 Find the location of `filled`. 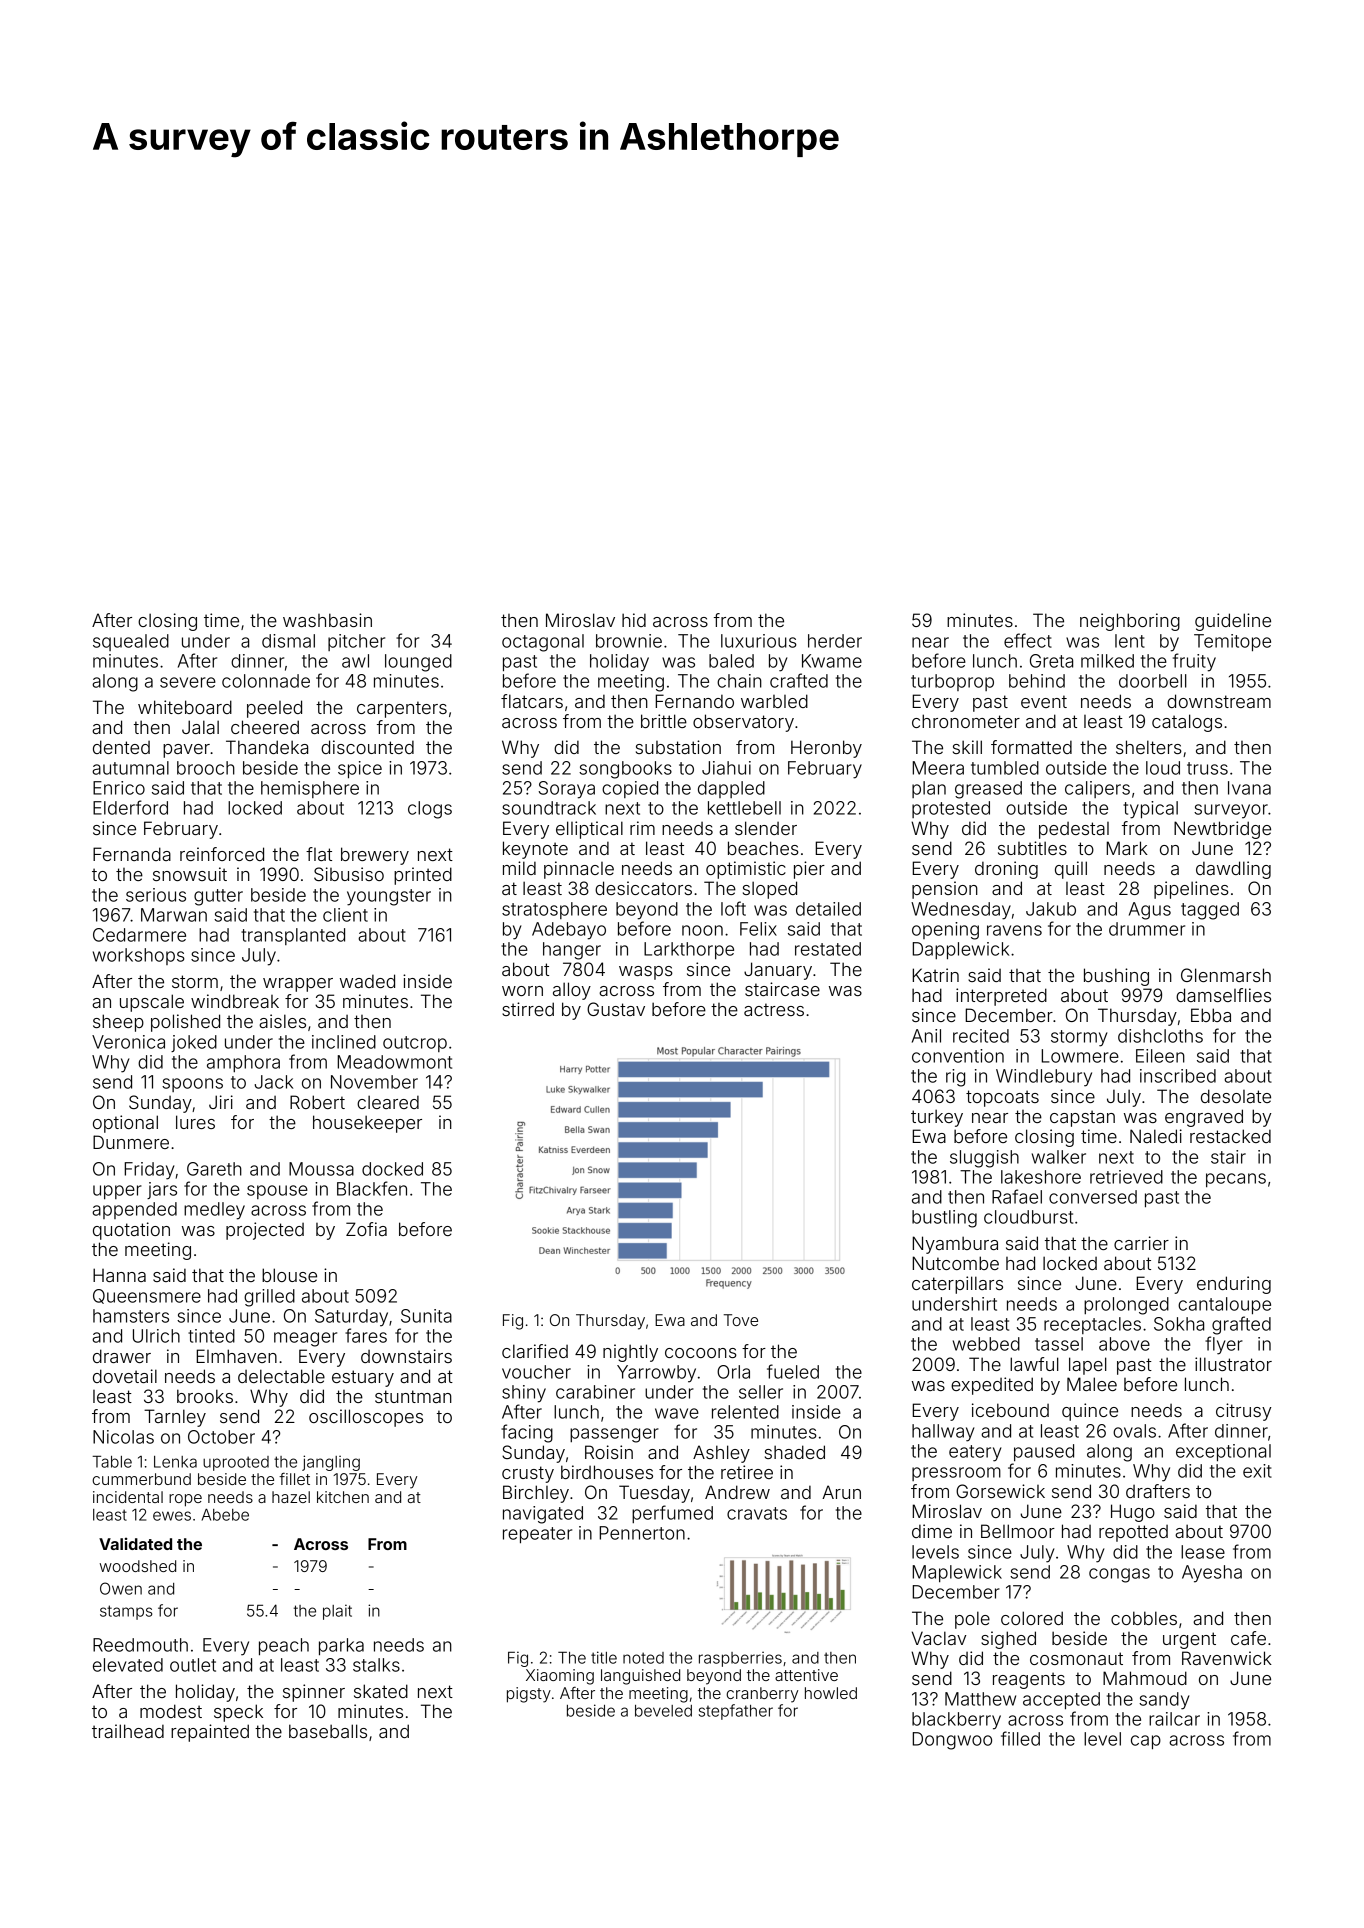

filled is located at coordinates (1020, 1738).
